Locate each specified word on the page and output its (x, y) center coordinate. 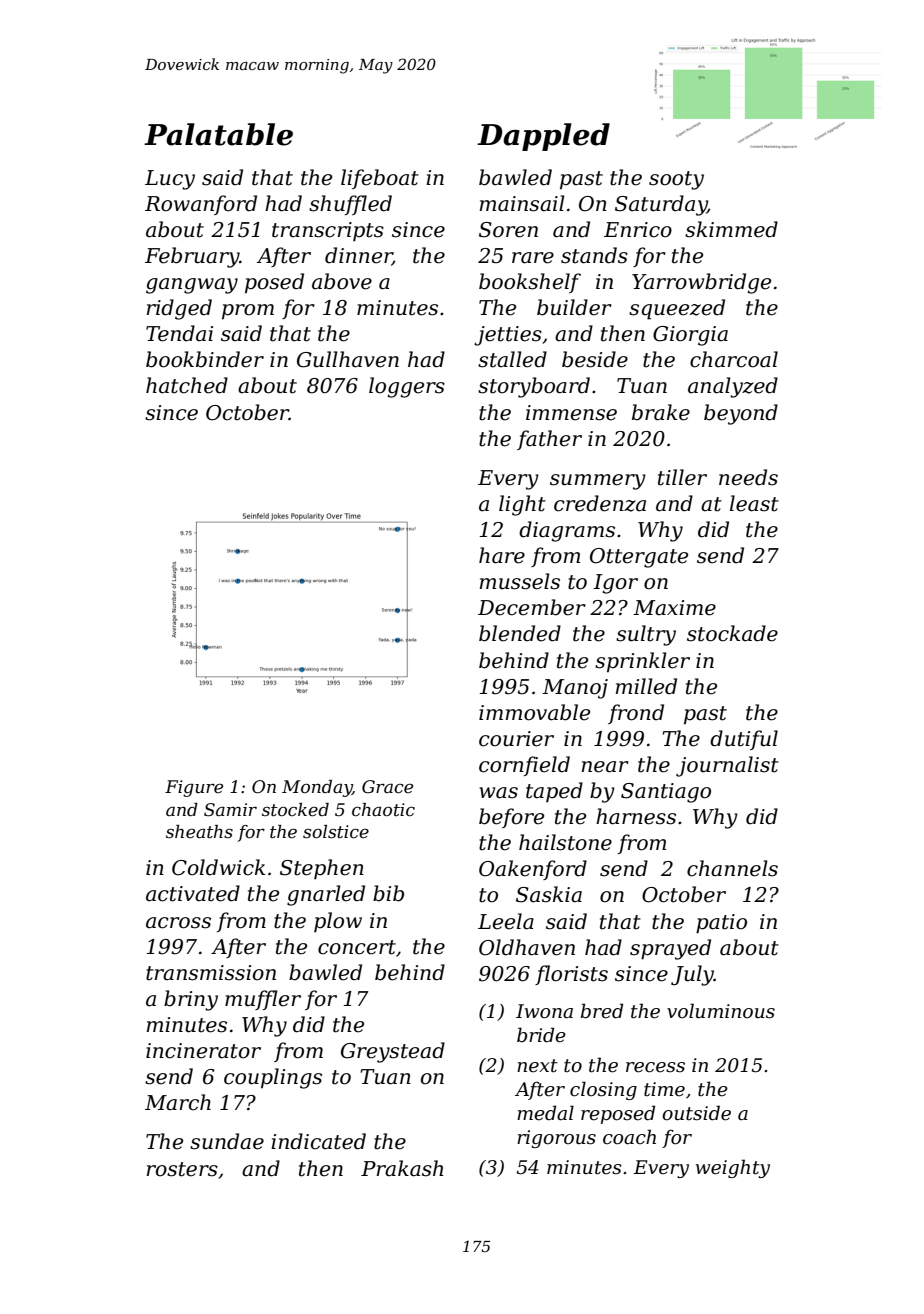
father (549, 440)
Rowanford (201, 205)
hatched (187, 385)
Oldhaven (527, 947)
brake (661, 412)
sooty (676, 180)
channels (732, 868)
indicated (318, 1141)
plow (338, 922)
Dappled (543, 137)
